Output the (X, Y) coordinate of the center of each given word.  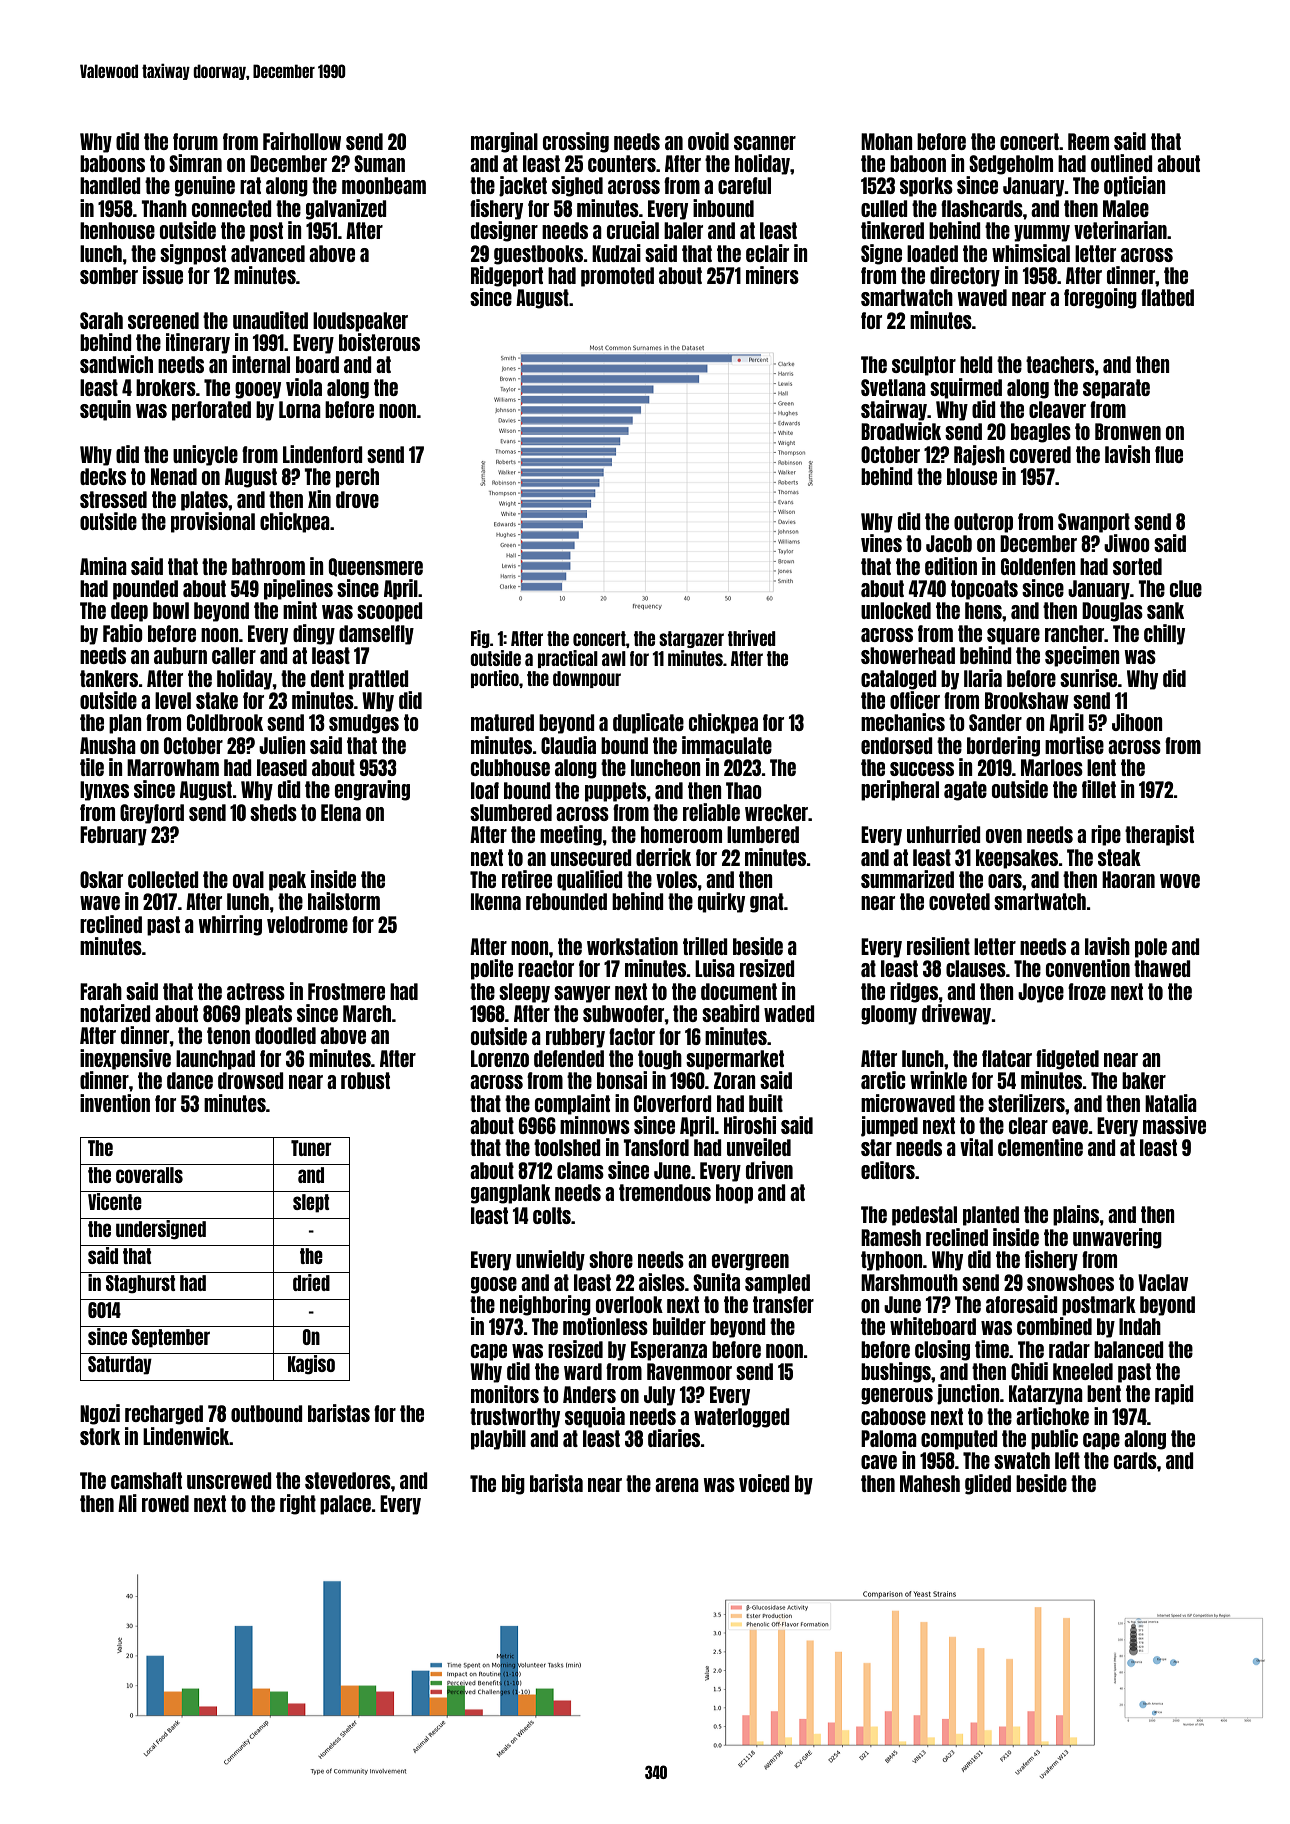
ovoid (708, 141)
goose (494, 1285)
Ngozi (100, 1414)
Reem (1088, 141)
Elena (341, 812)
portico (495, 679)
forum (195, 141)
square (1013, 636)
